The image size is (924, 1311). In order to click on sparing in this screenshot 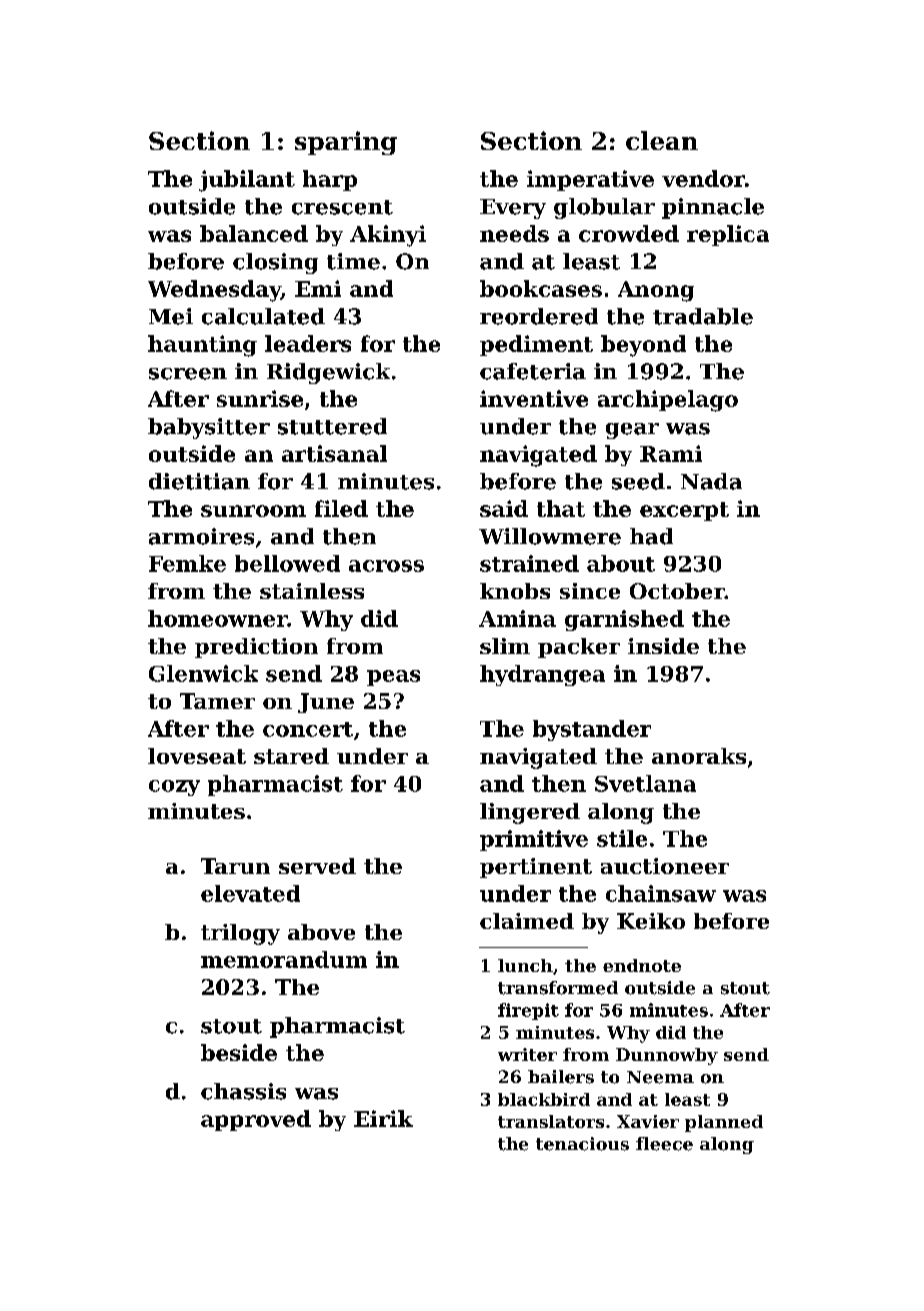, I will do `click(346, 143)`.
